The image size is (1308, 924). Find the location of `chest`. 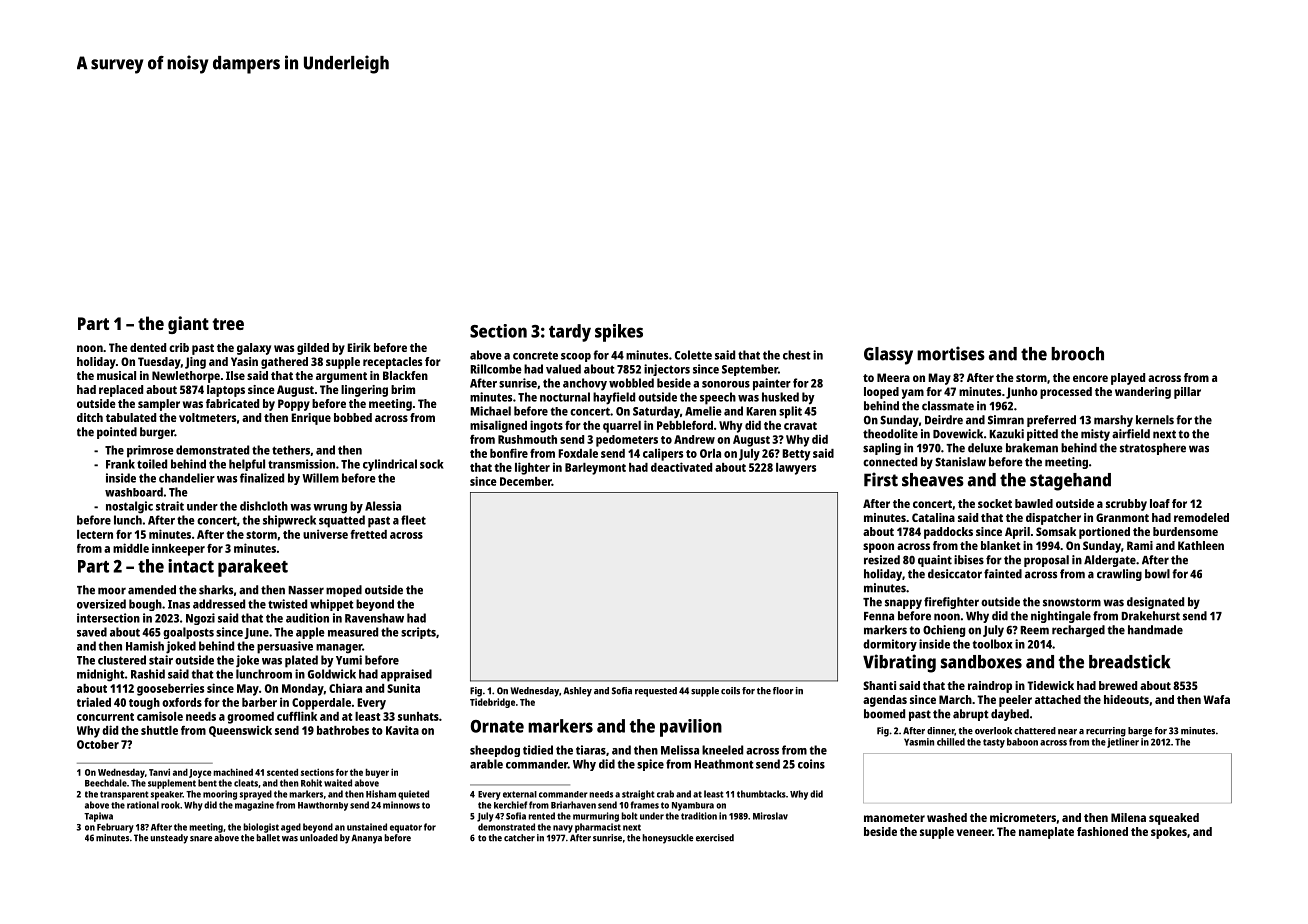

chest is located at coordinates (797, 355).
